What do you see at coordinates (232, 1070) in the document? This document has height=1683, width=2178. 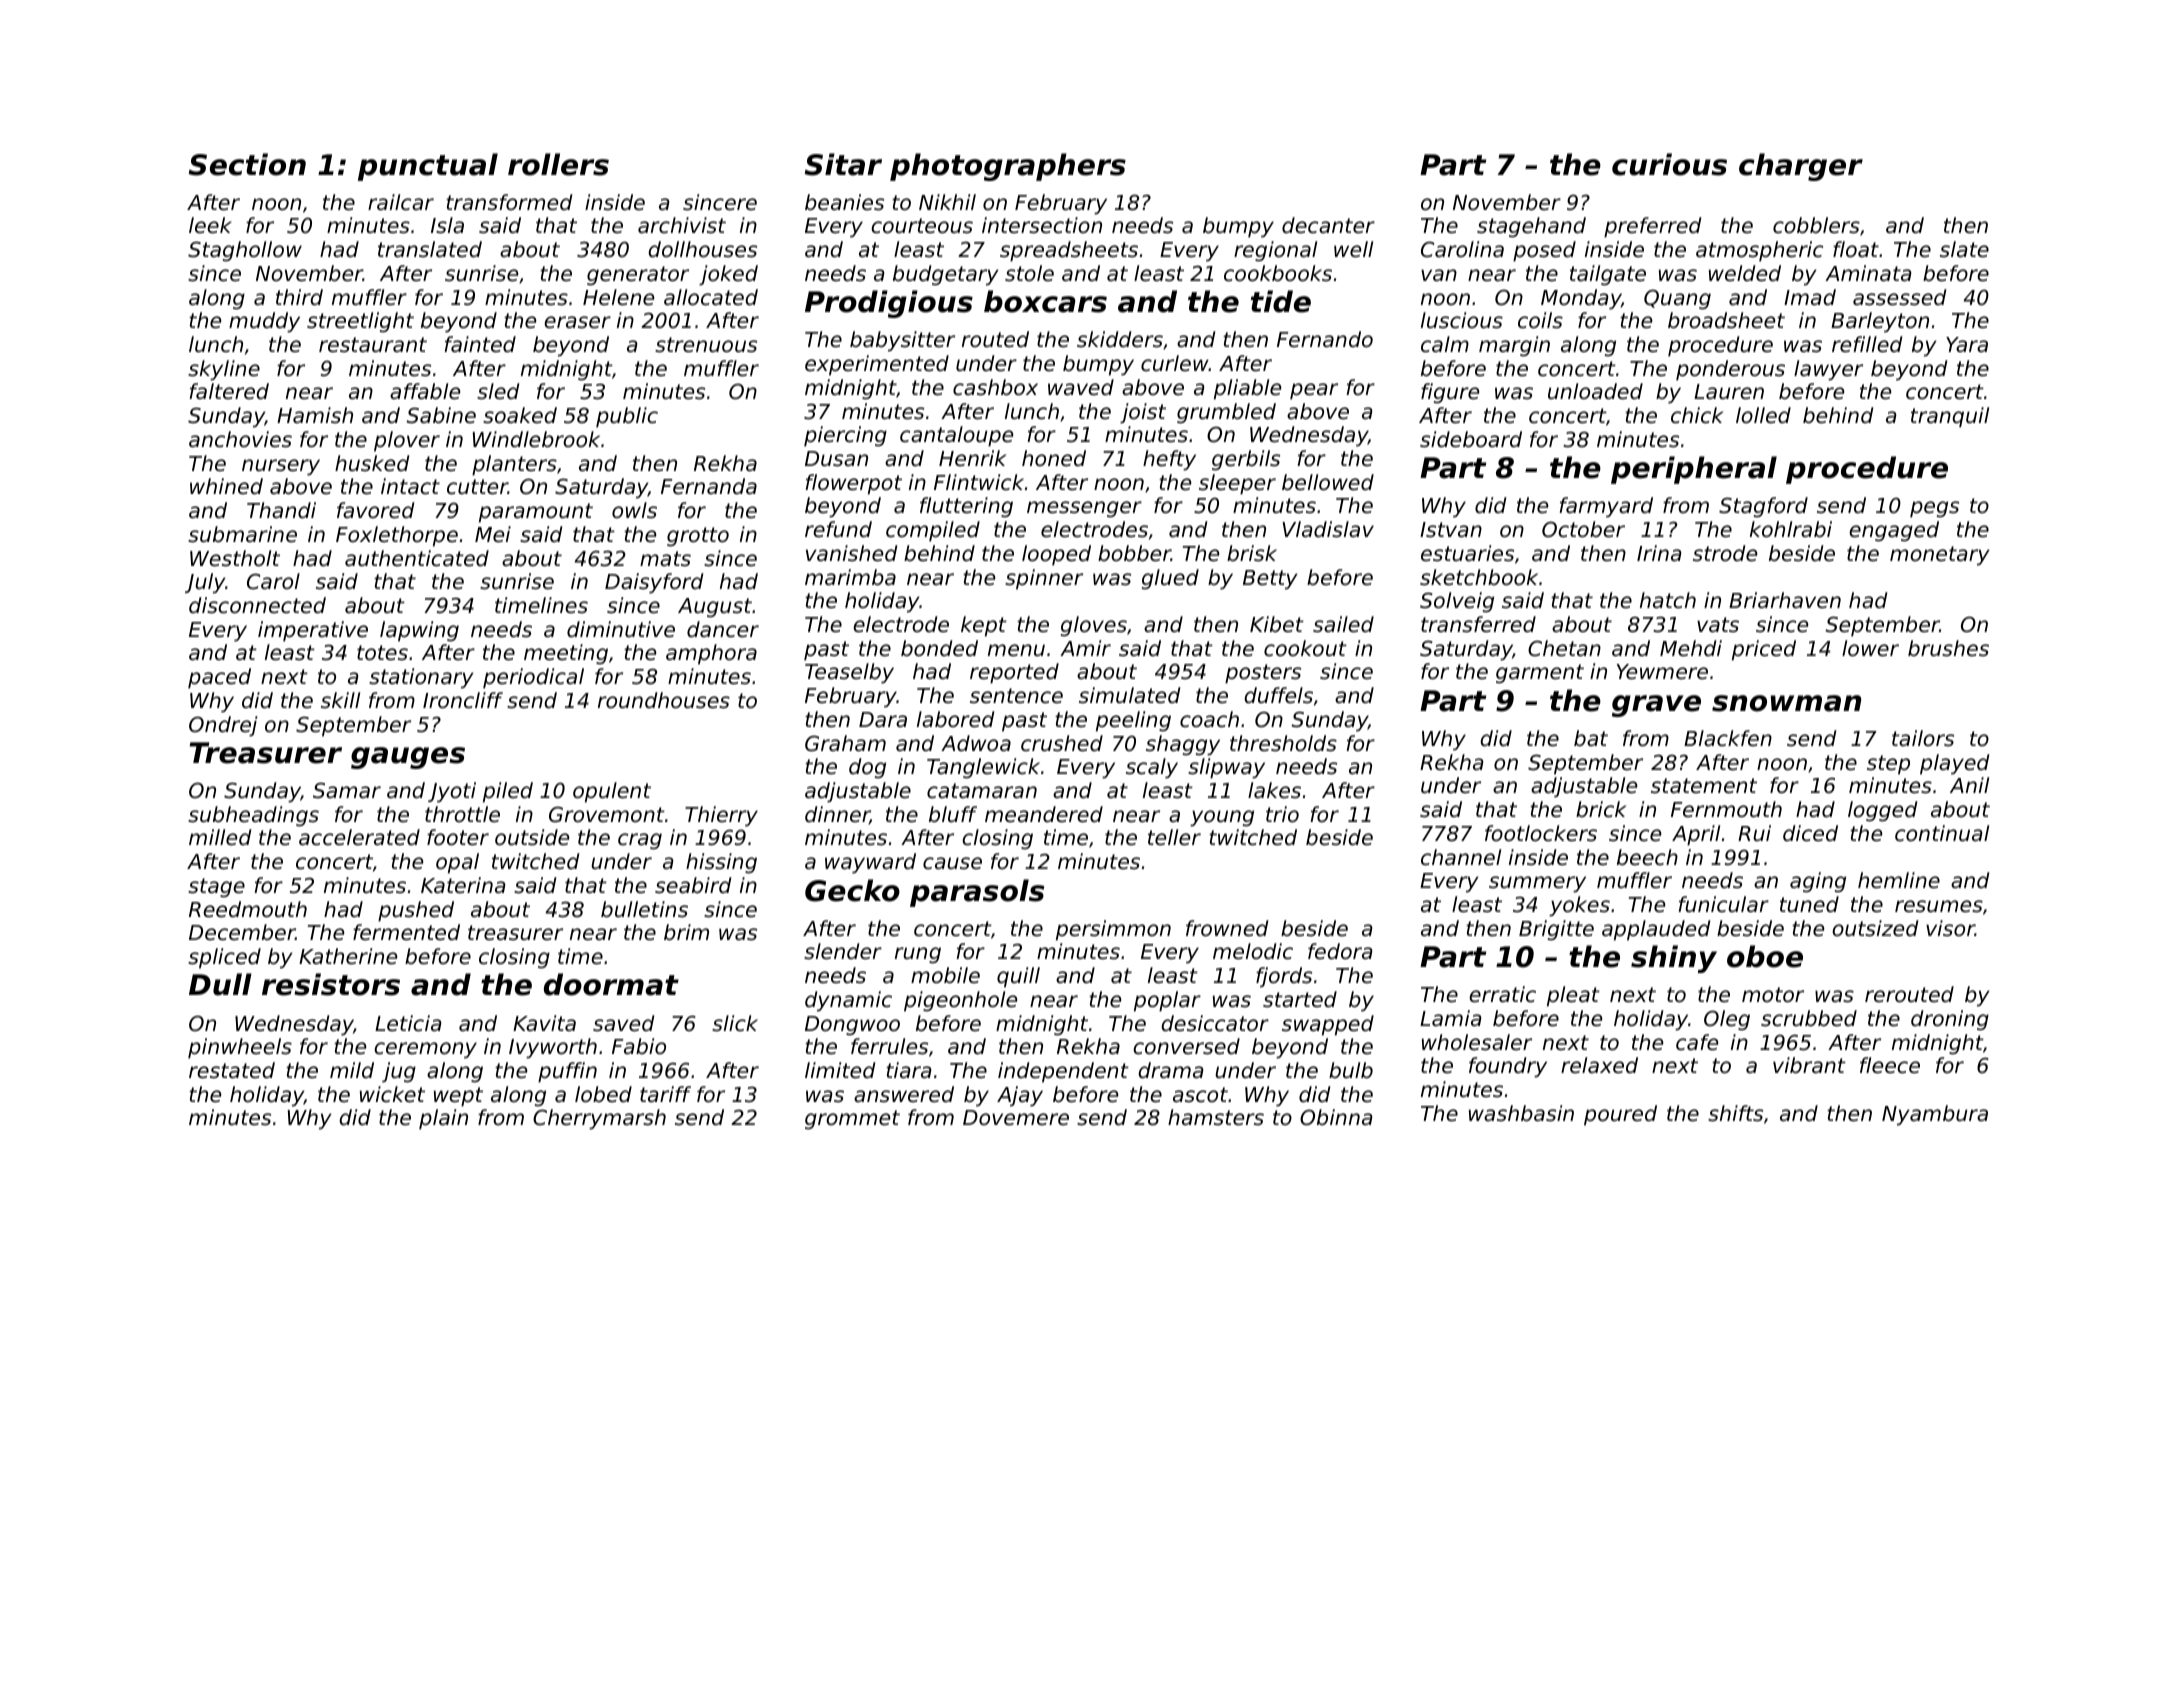 I see `restated` at bounding box center [232, 1070].
